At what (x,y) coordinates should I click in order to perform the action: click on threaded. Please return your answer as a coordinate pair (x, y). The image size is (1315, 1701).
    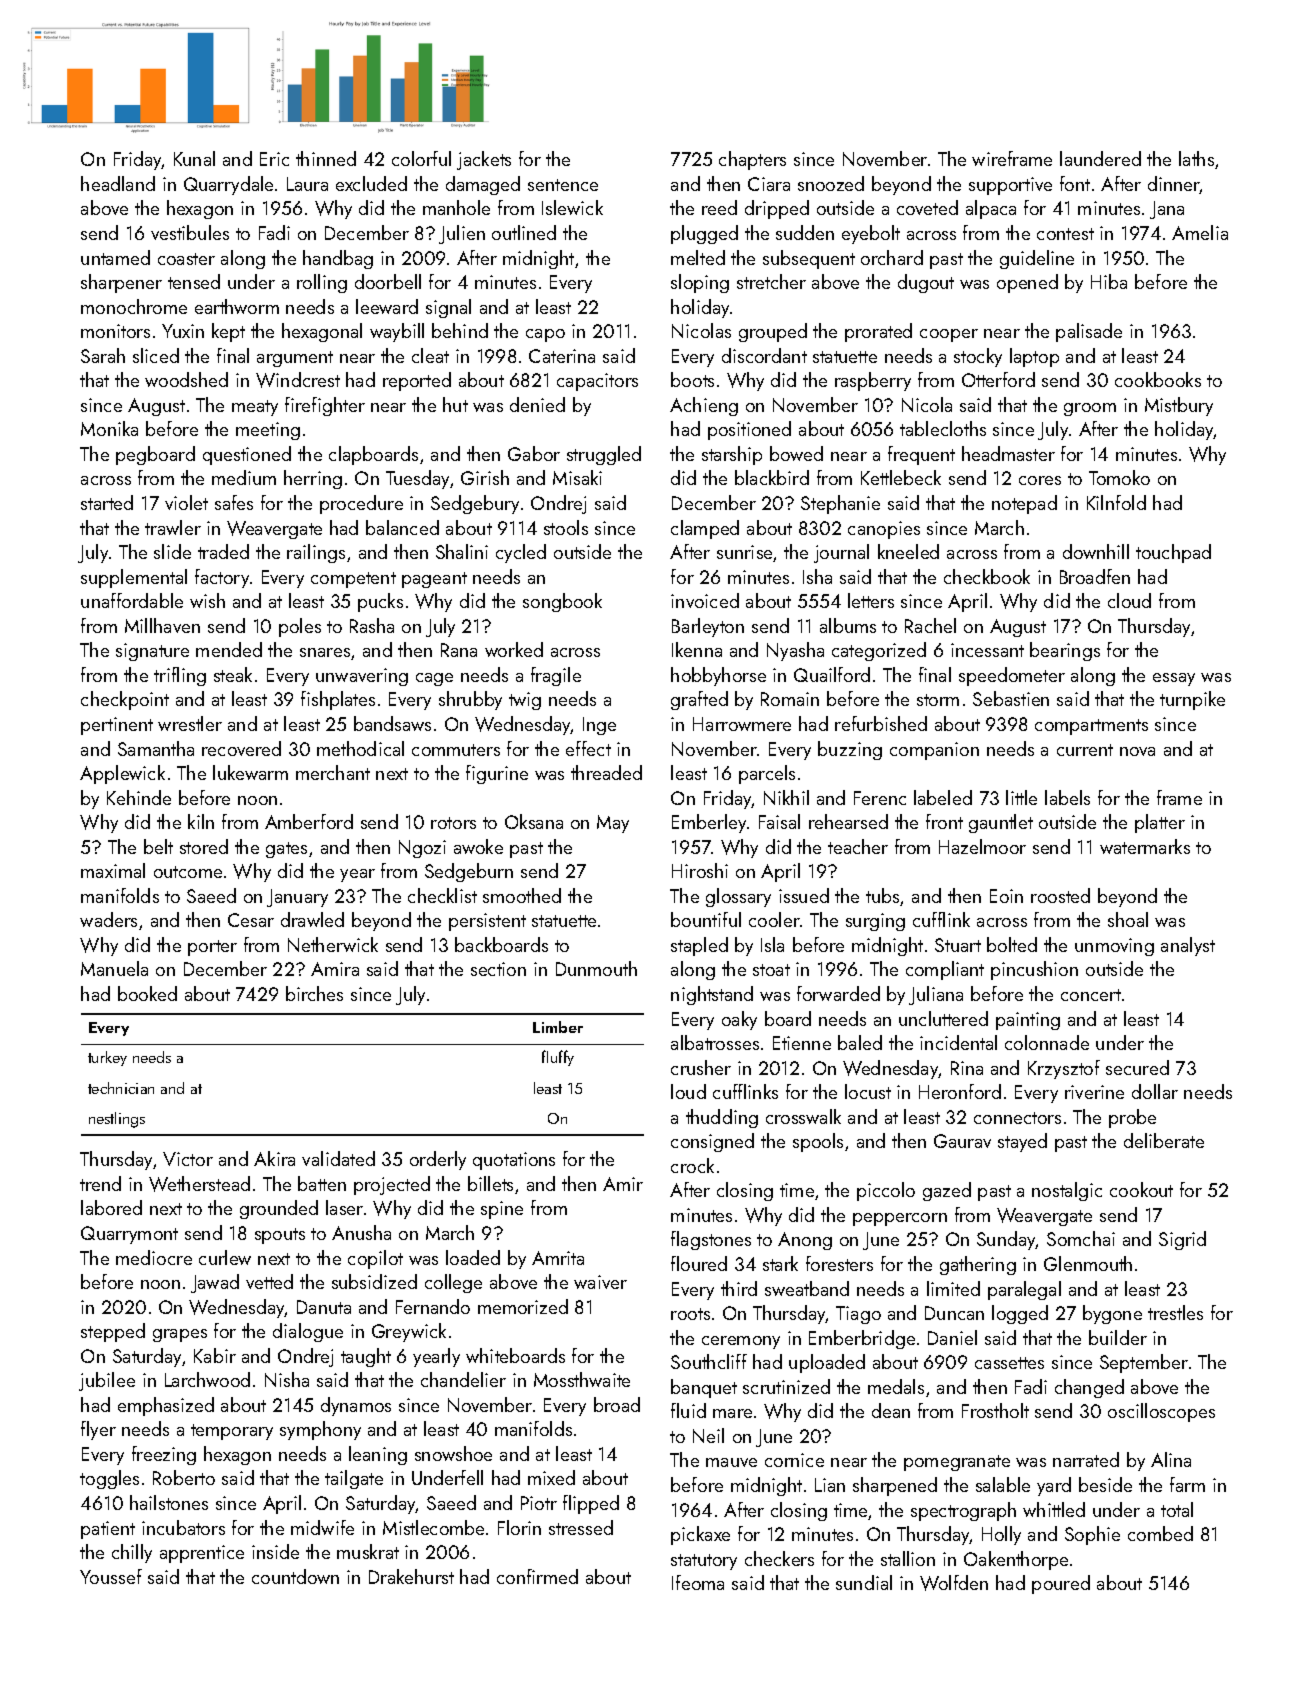
    Looking at the image, I should click on (606, 772).
